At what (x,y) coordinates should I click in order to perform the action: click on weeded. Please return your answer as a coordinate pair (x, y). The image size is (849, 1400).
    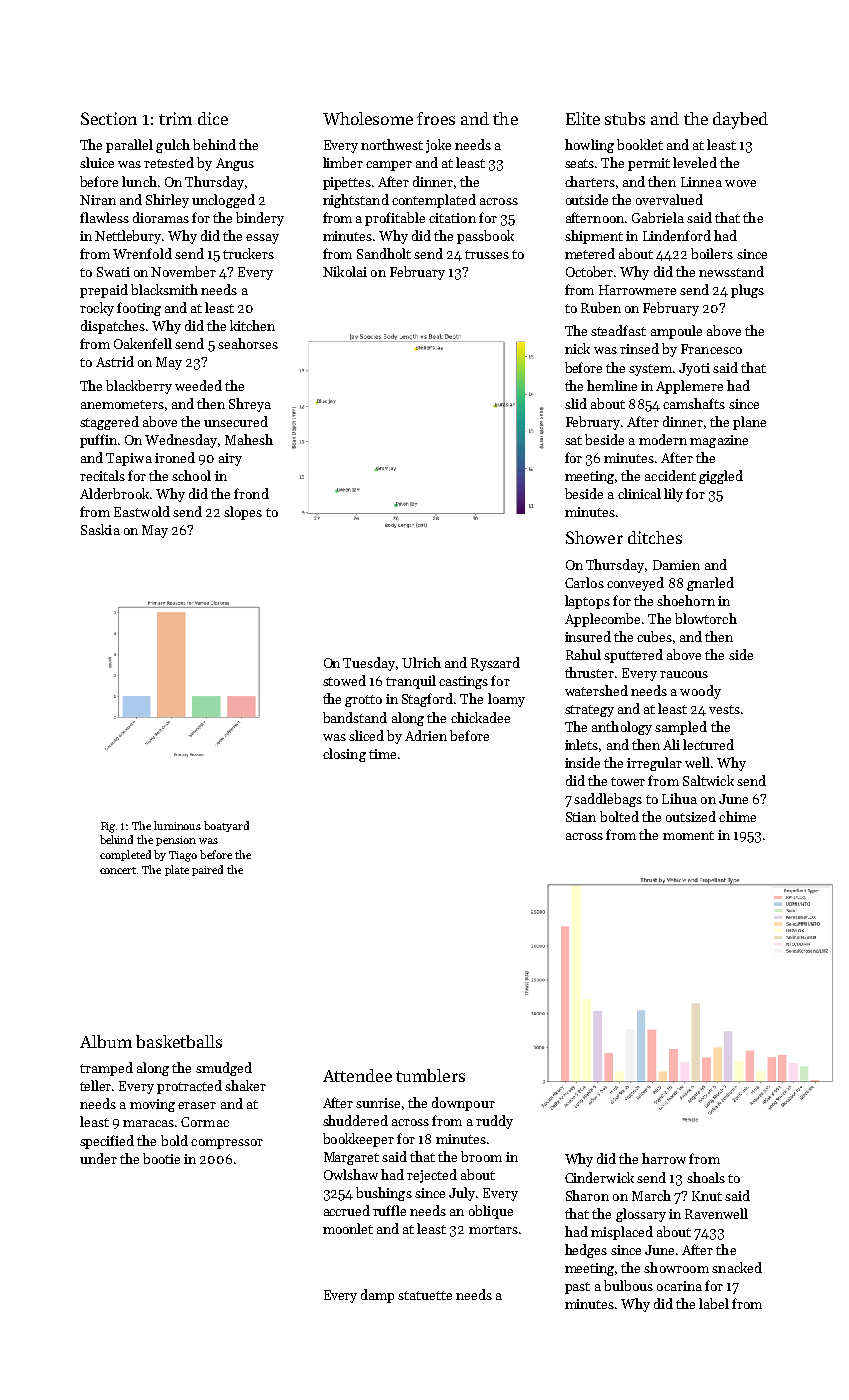
    Looking at the image, I should click on (198, 385).
